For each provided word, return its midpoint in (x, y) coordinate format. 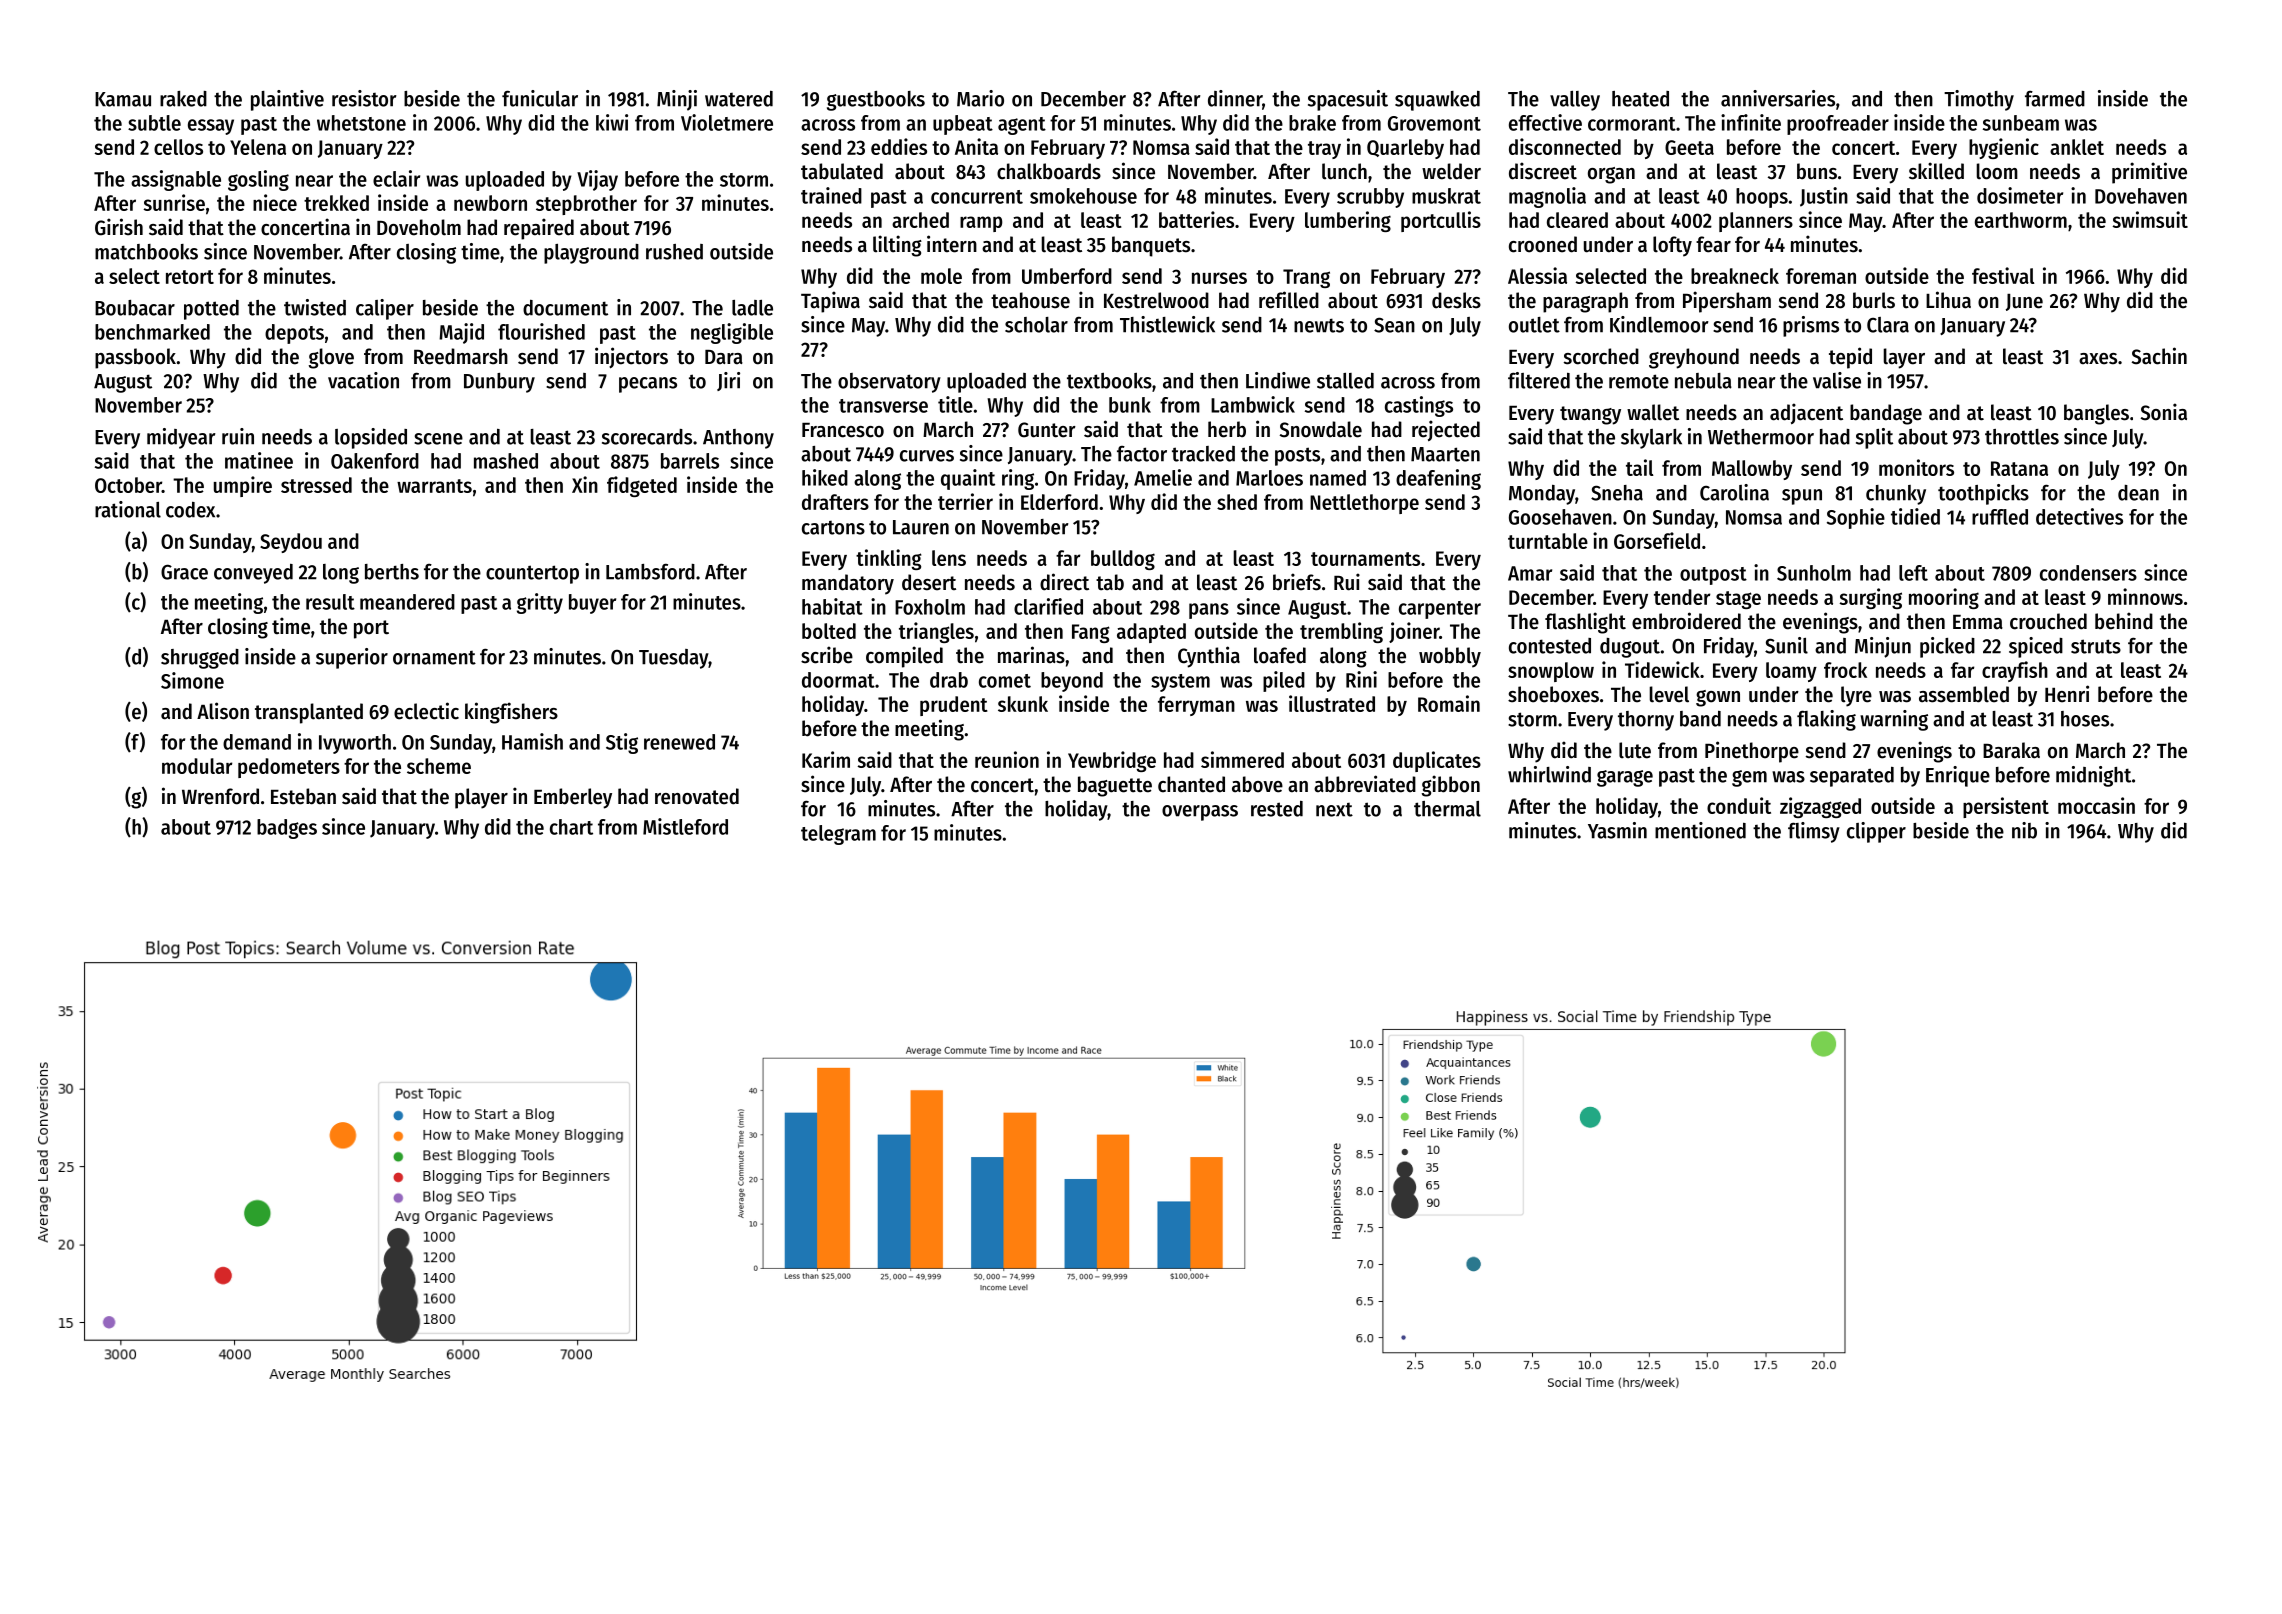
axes (2098, 359)
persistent (2006, 807)
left (1913, 573)
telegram (838, 835)
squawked (1437, 101)
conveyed (253, 574)
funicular (540, 98)
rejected (1446, 430)
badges (287, 829)
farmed (2055, 99)
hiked (825, 477)
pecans (648, 385)
